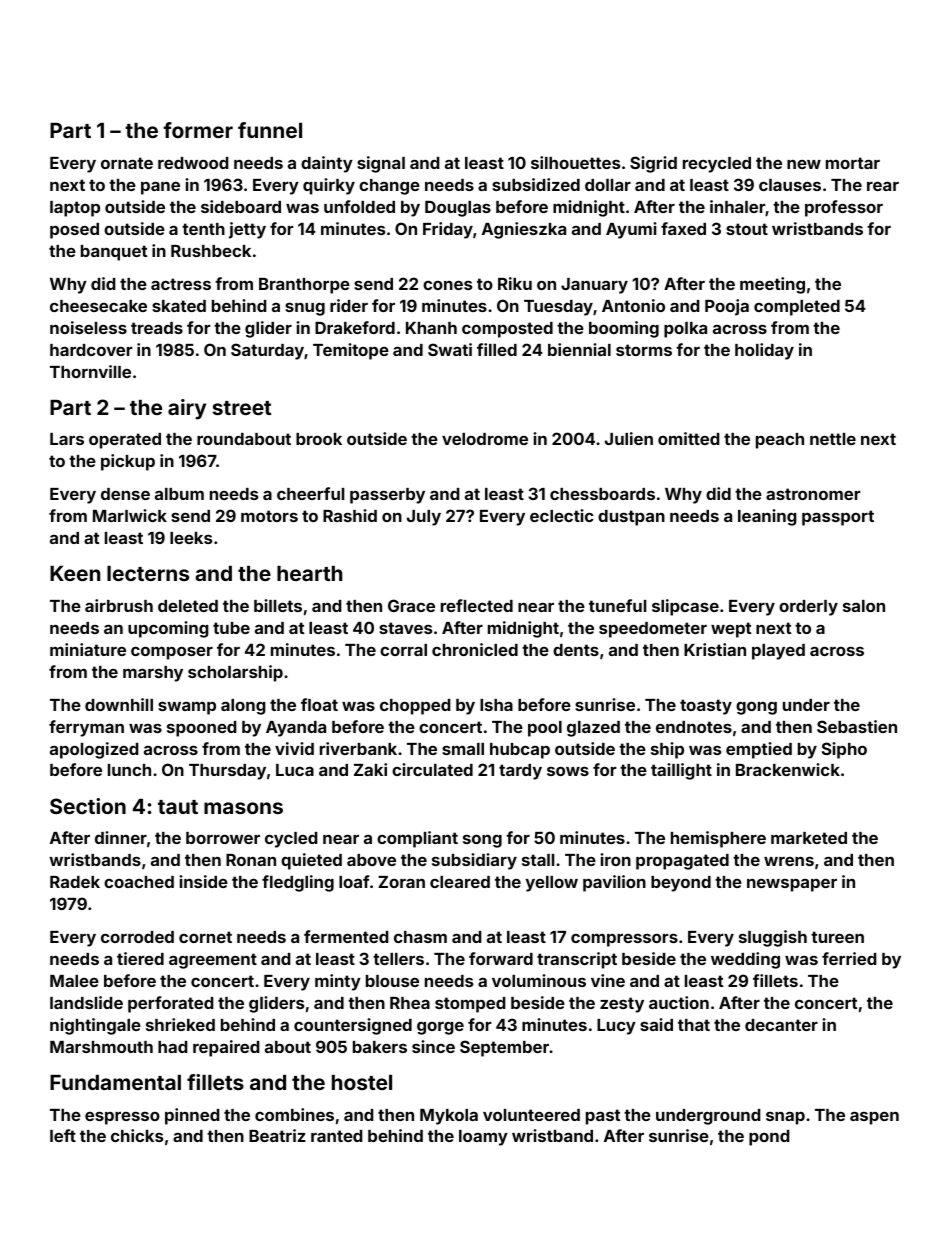  What do you see at coordinates (173, 1047) in the screenshot?
I see `had` at bounding box center [173, 1047].
